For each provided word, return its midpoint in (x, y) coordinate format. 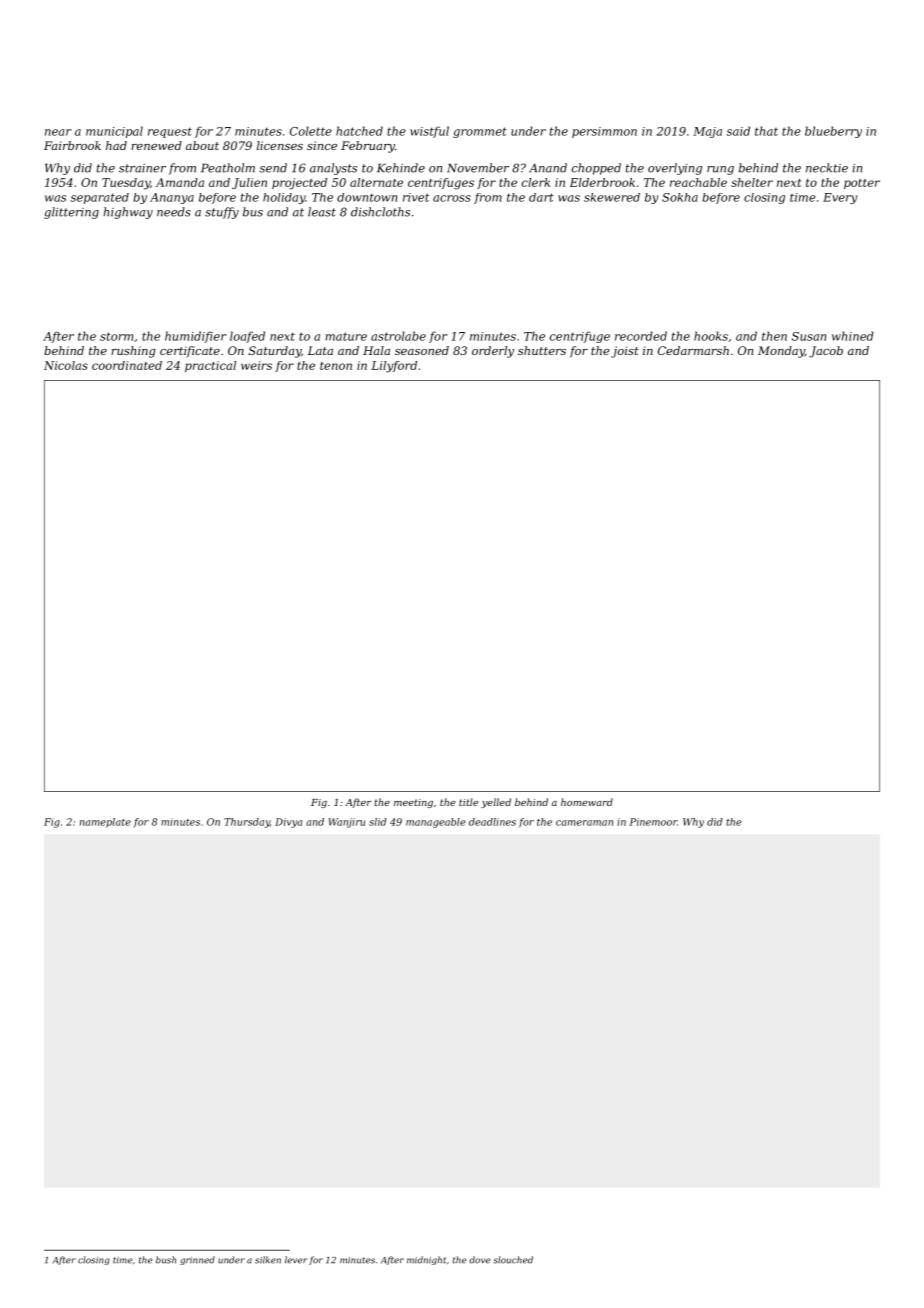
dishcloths (380, 212)
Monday (781, 352)
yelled (496, 803)
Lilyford (394, 367)
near (58, 132)
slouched (513, 1260)
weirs (256, 365)
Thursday (247, 823)
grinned (197, 1260)
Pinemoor (653, 822)
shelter (752, 182)
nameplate (105, 823)
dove (480, 1260)
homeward (587, 802)
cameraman (584, 823)
